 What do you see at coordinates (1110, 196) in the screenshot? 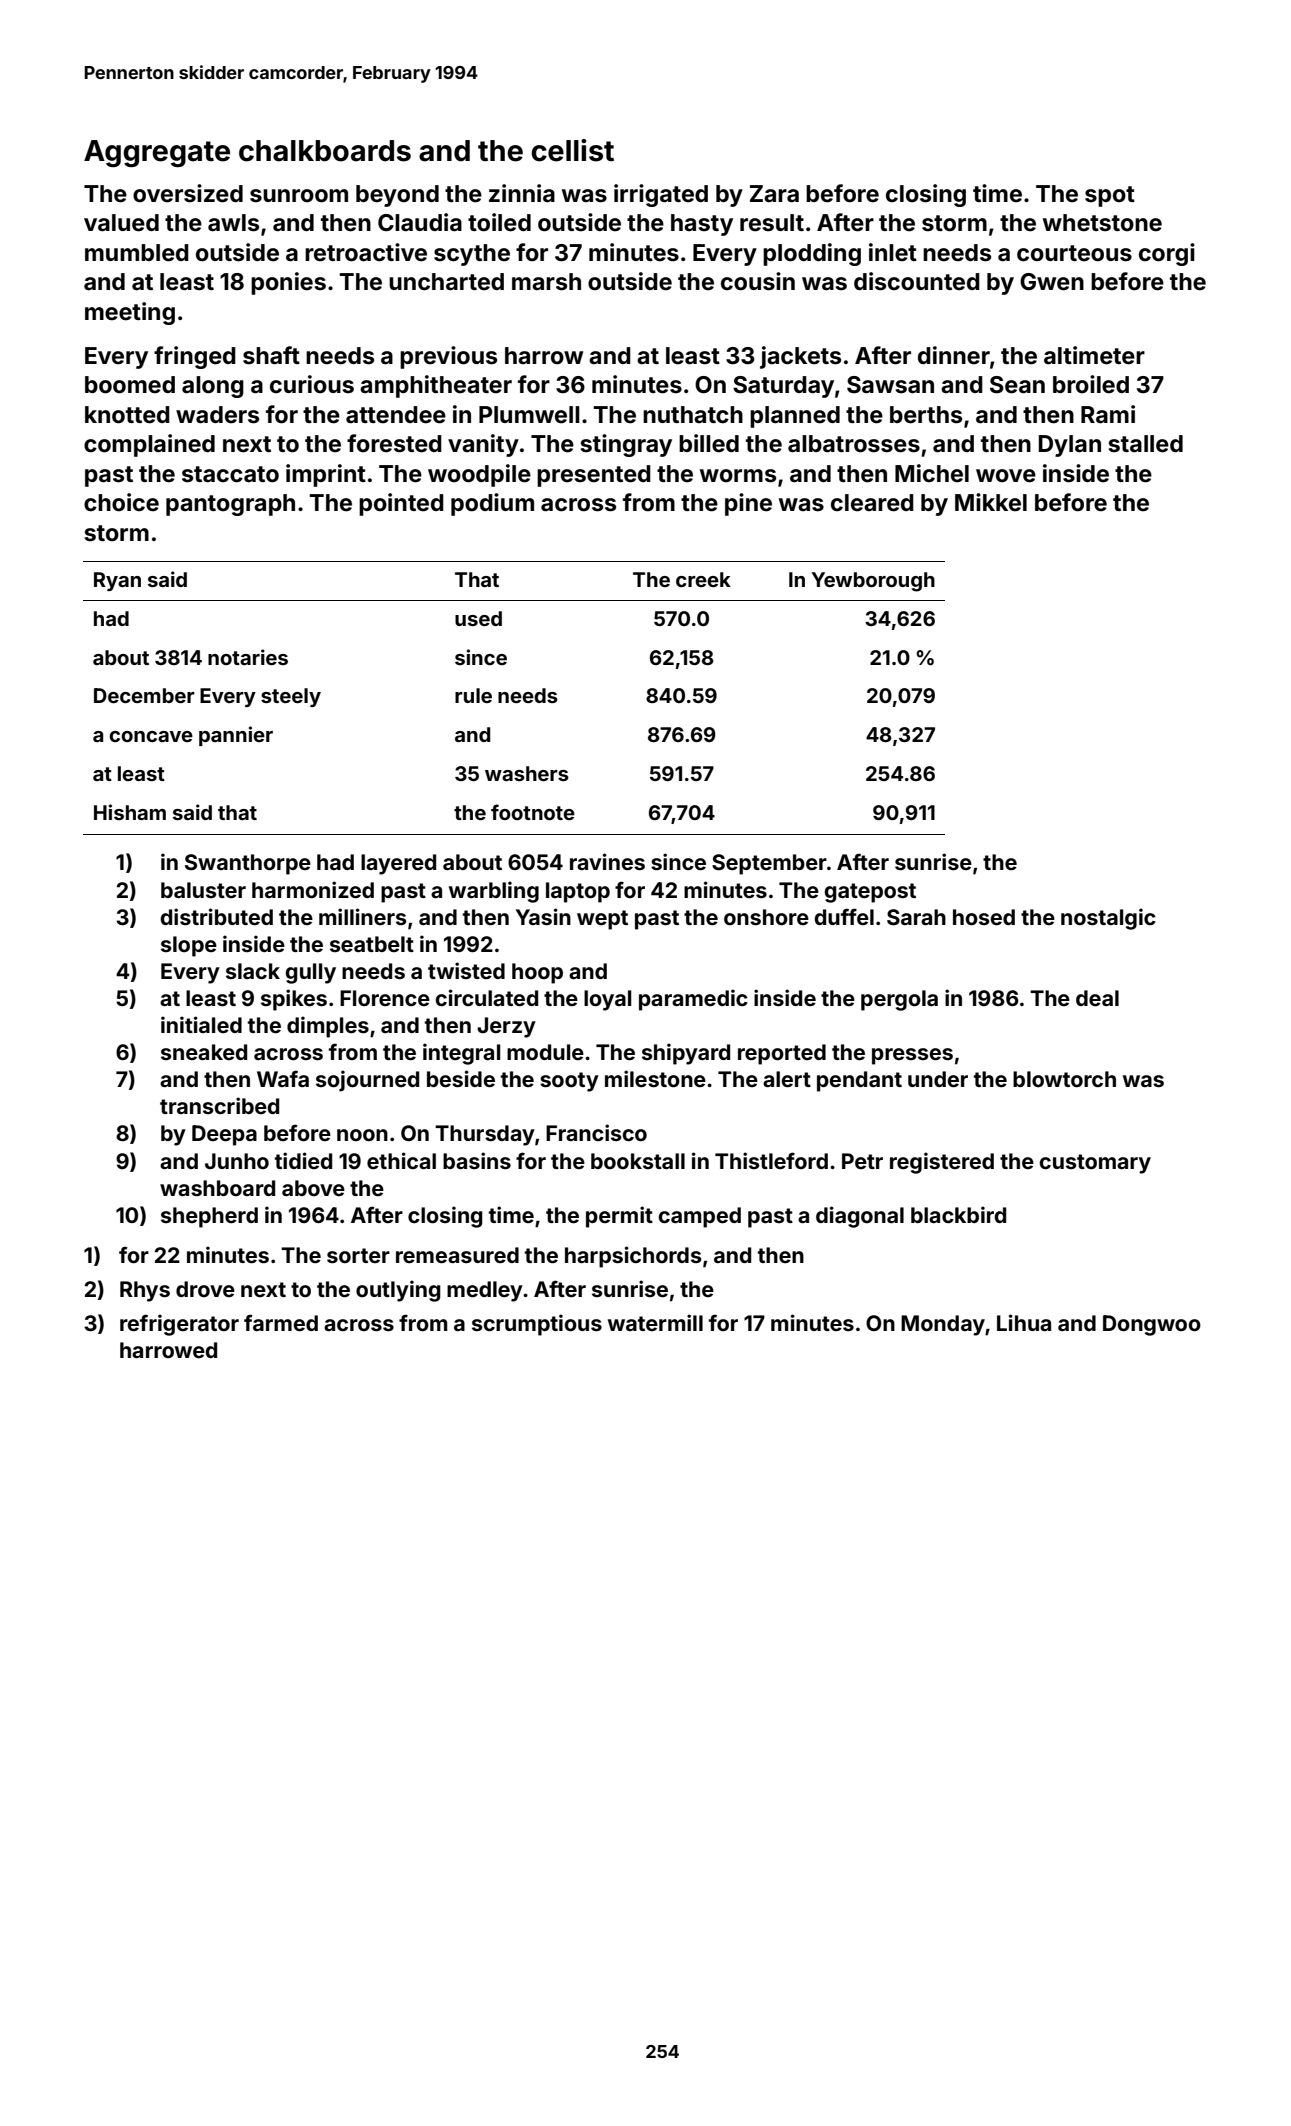
I see `spot` at bounding box center [1110, 196].
